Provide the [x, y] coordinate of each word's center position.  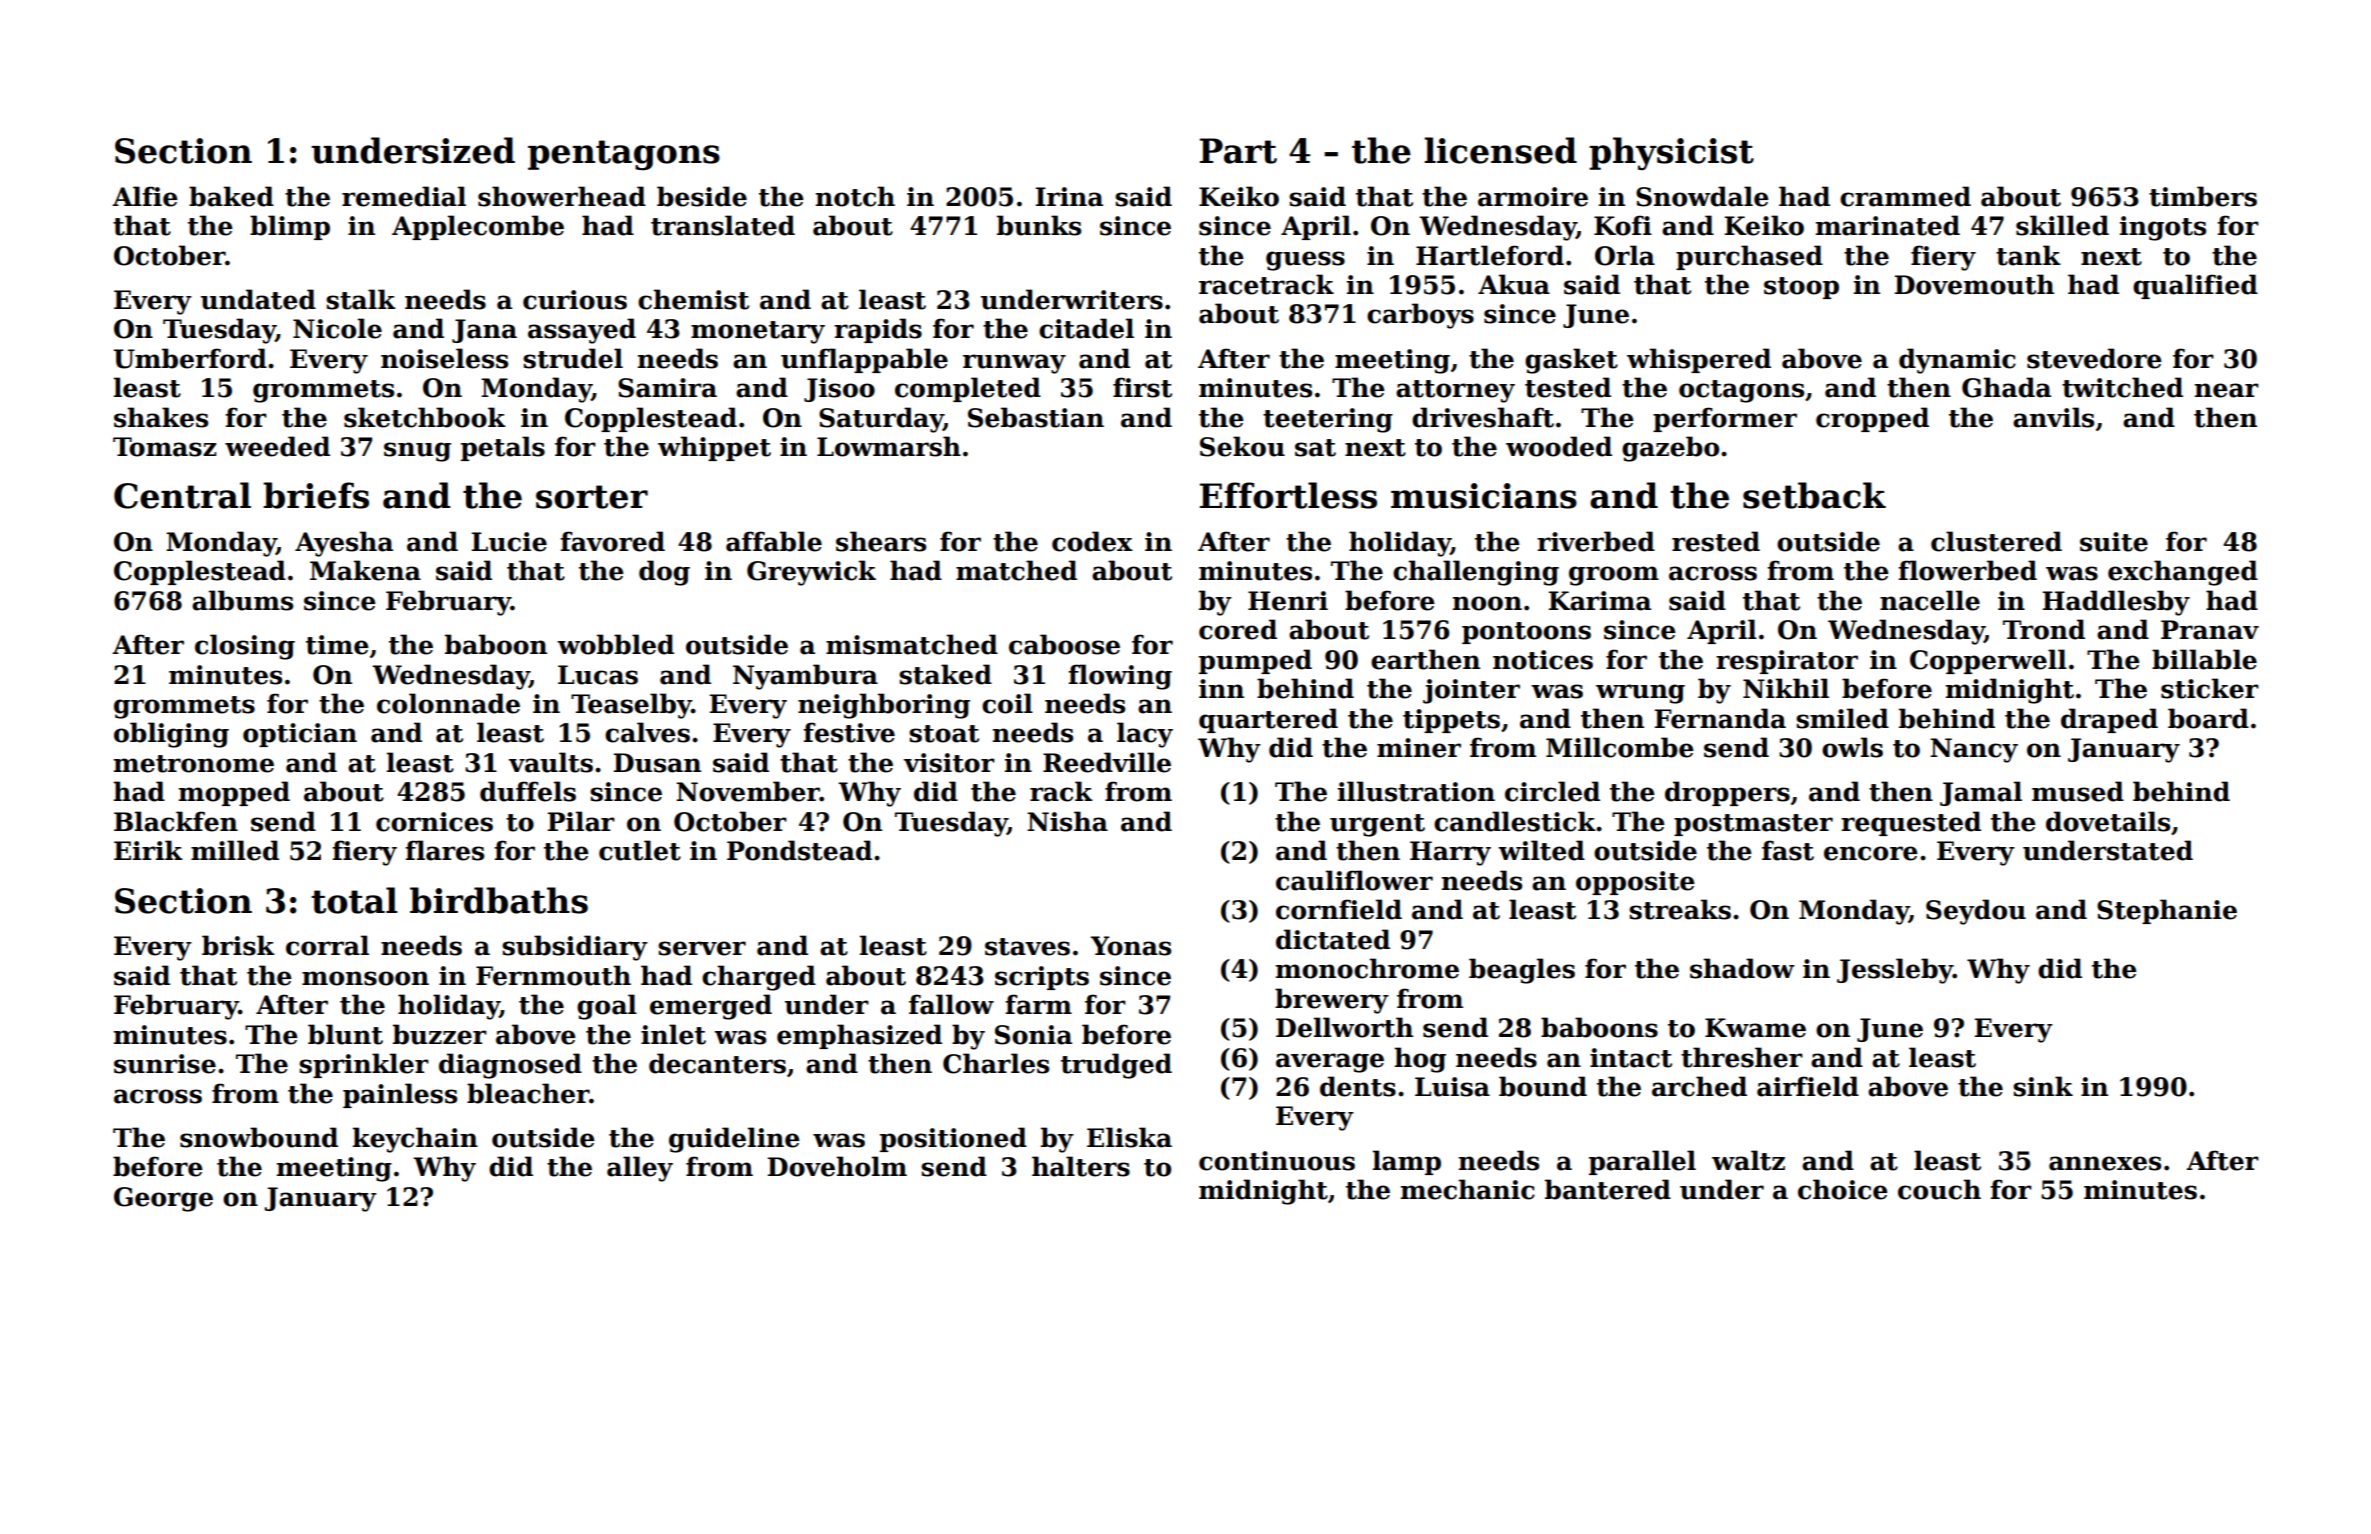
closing [245, 647]
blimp [290, 227]
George [163, 1199]
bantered [1608, 1189]
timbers [2203, 196]
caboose [1064, 644]
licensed [1500, 150]
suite [2114, 542]
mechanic [1468, 1189]
